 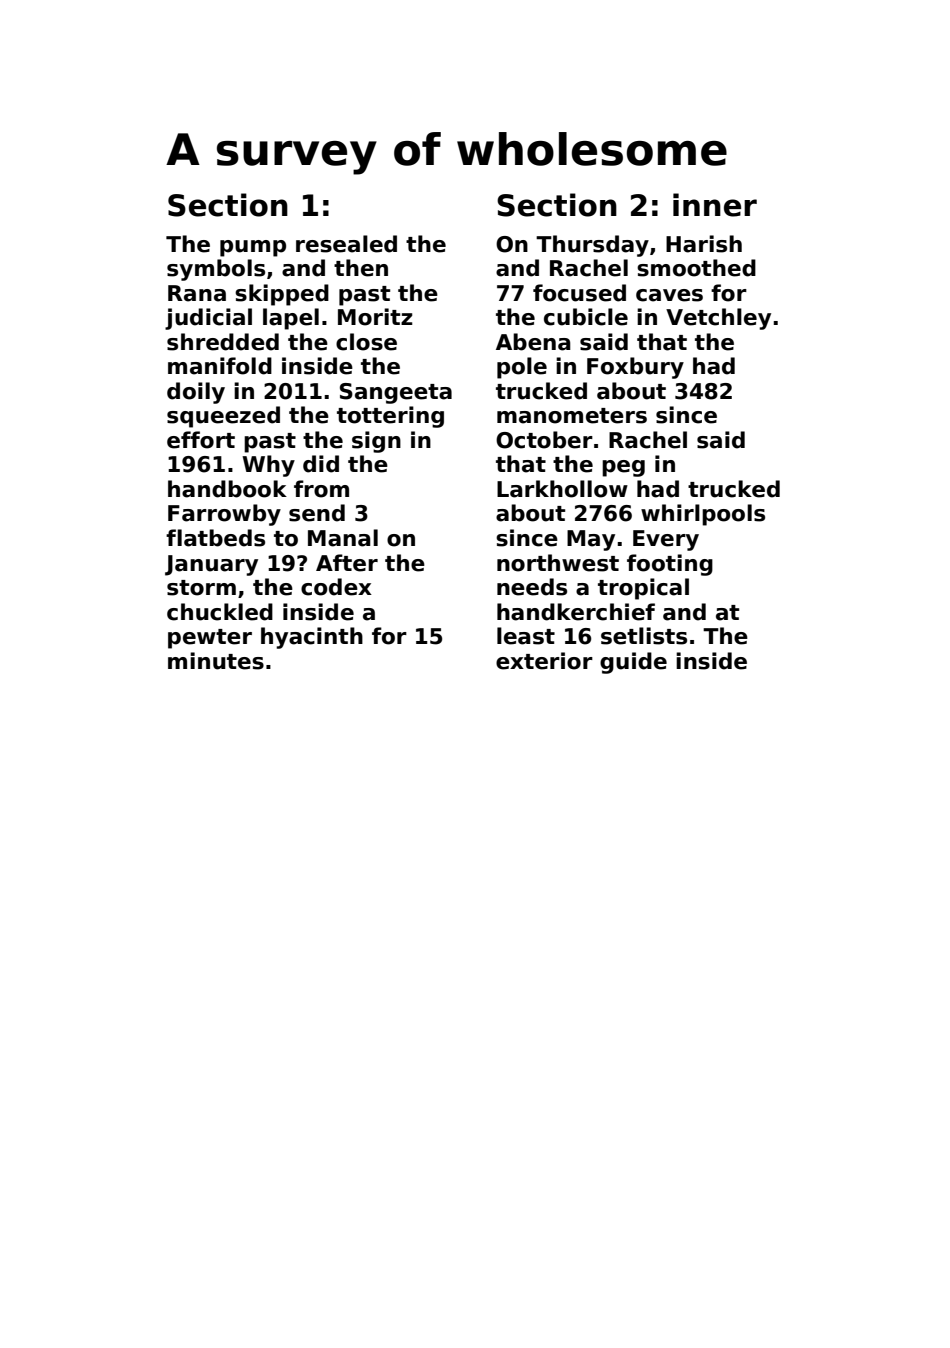 What do you see at coordinates (696, 268) in the document?
I see `smoothed` at bounding box center [696, 268].
